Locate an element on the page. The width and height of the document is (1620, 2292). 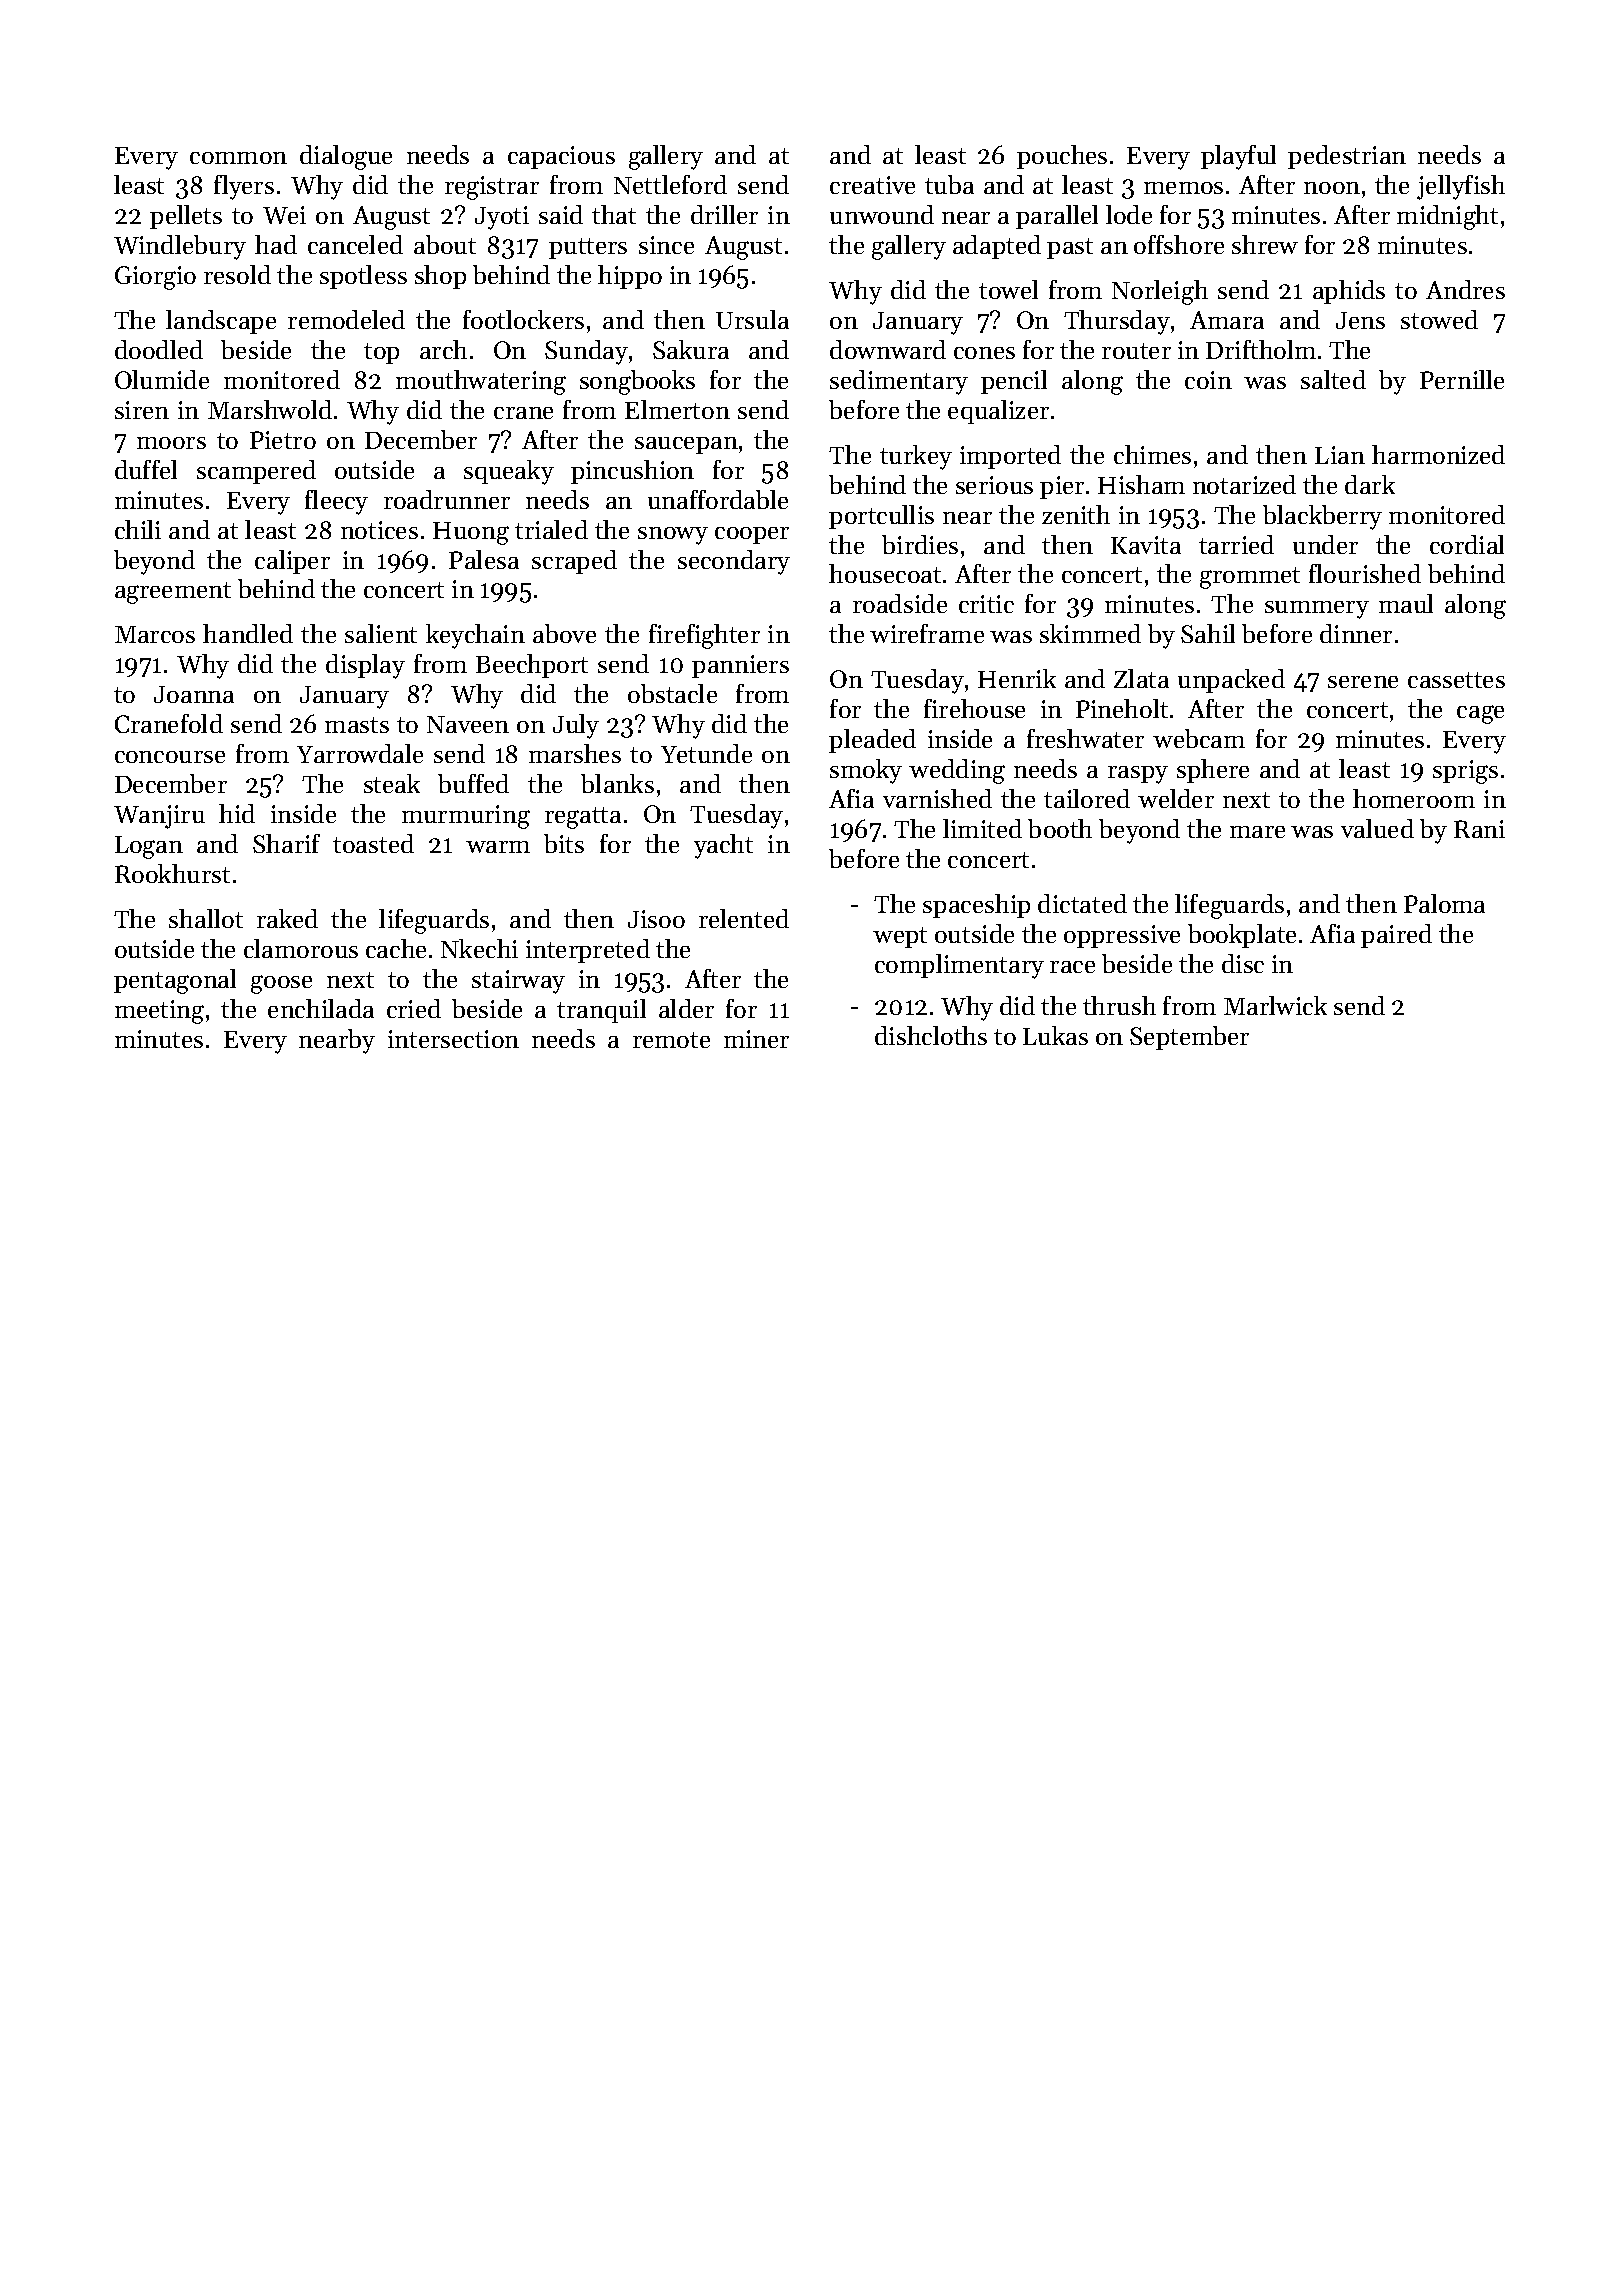
meeting is located at coordinates (159, 1012).
